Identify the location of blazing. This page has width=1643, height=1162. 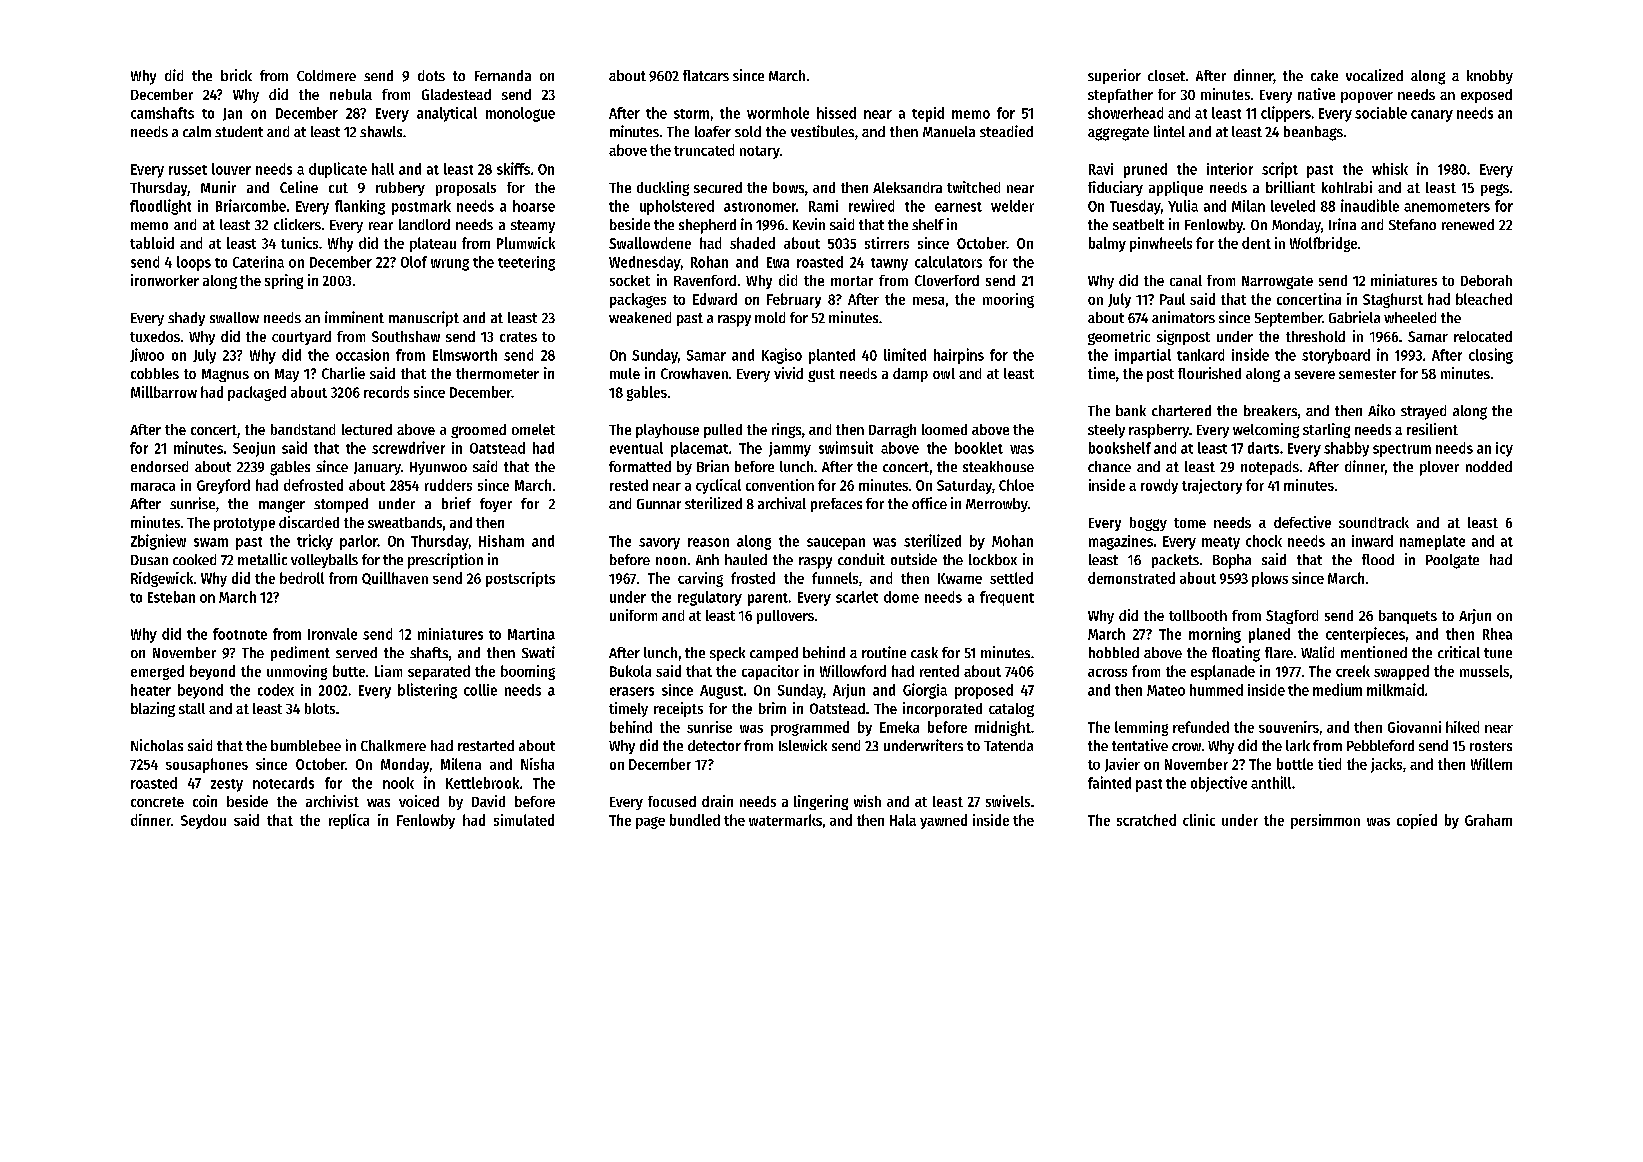
(153, 709).
